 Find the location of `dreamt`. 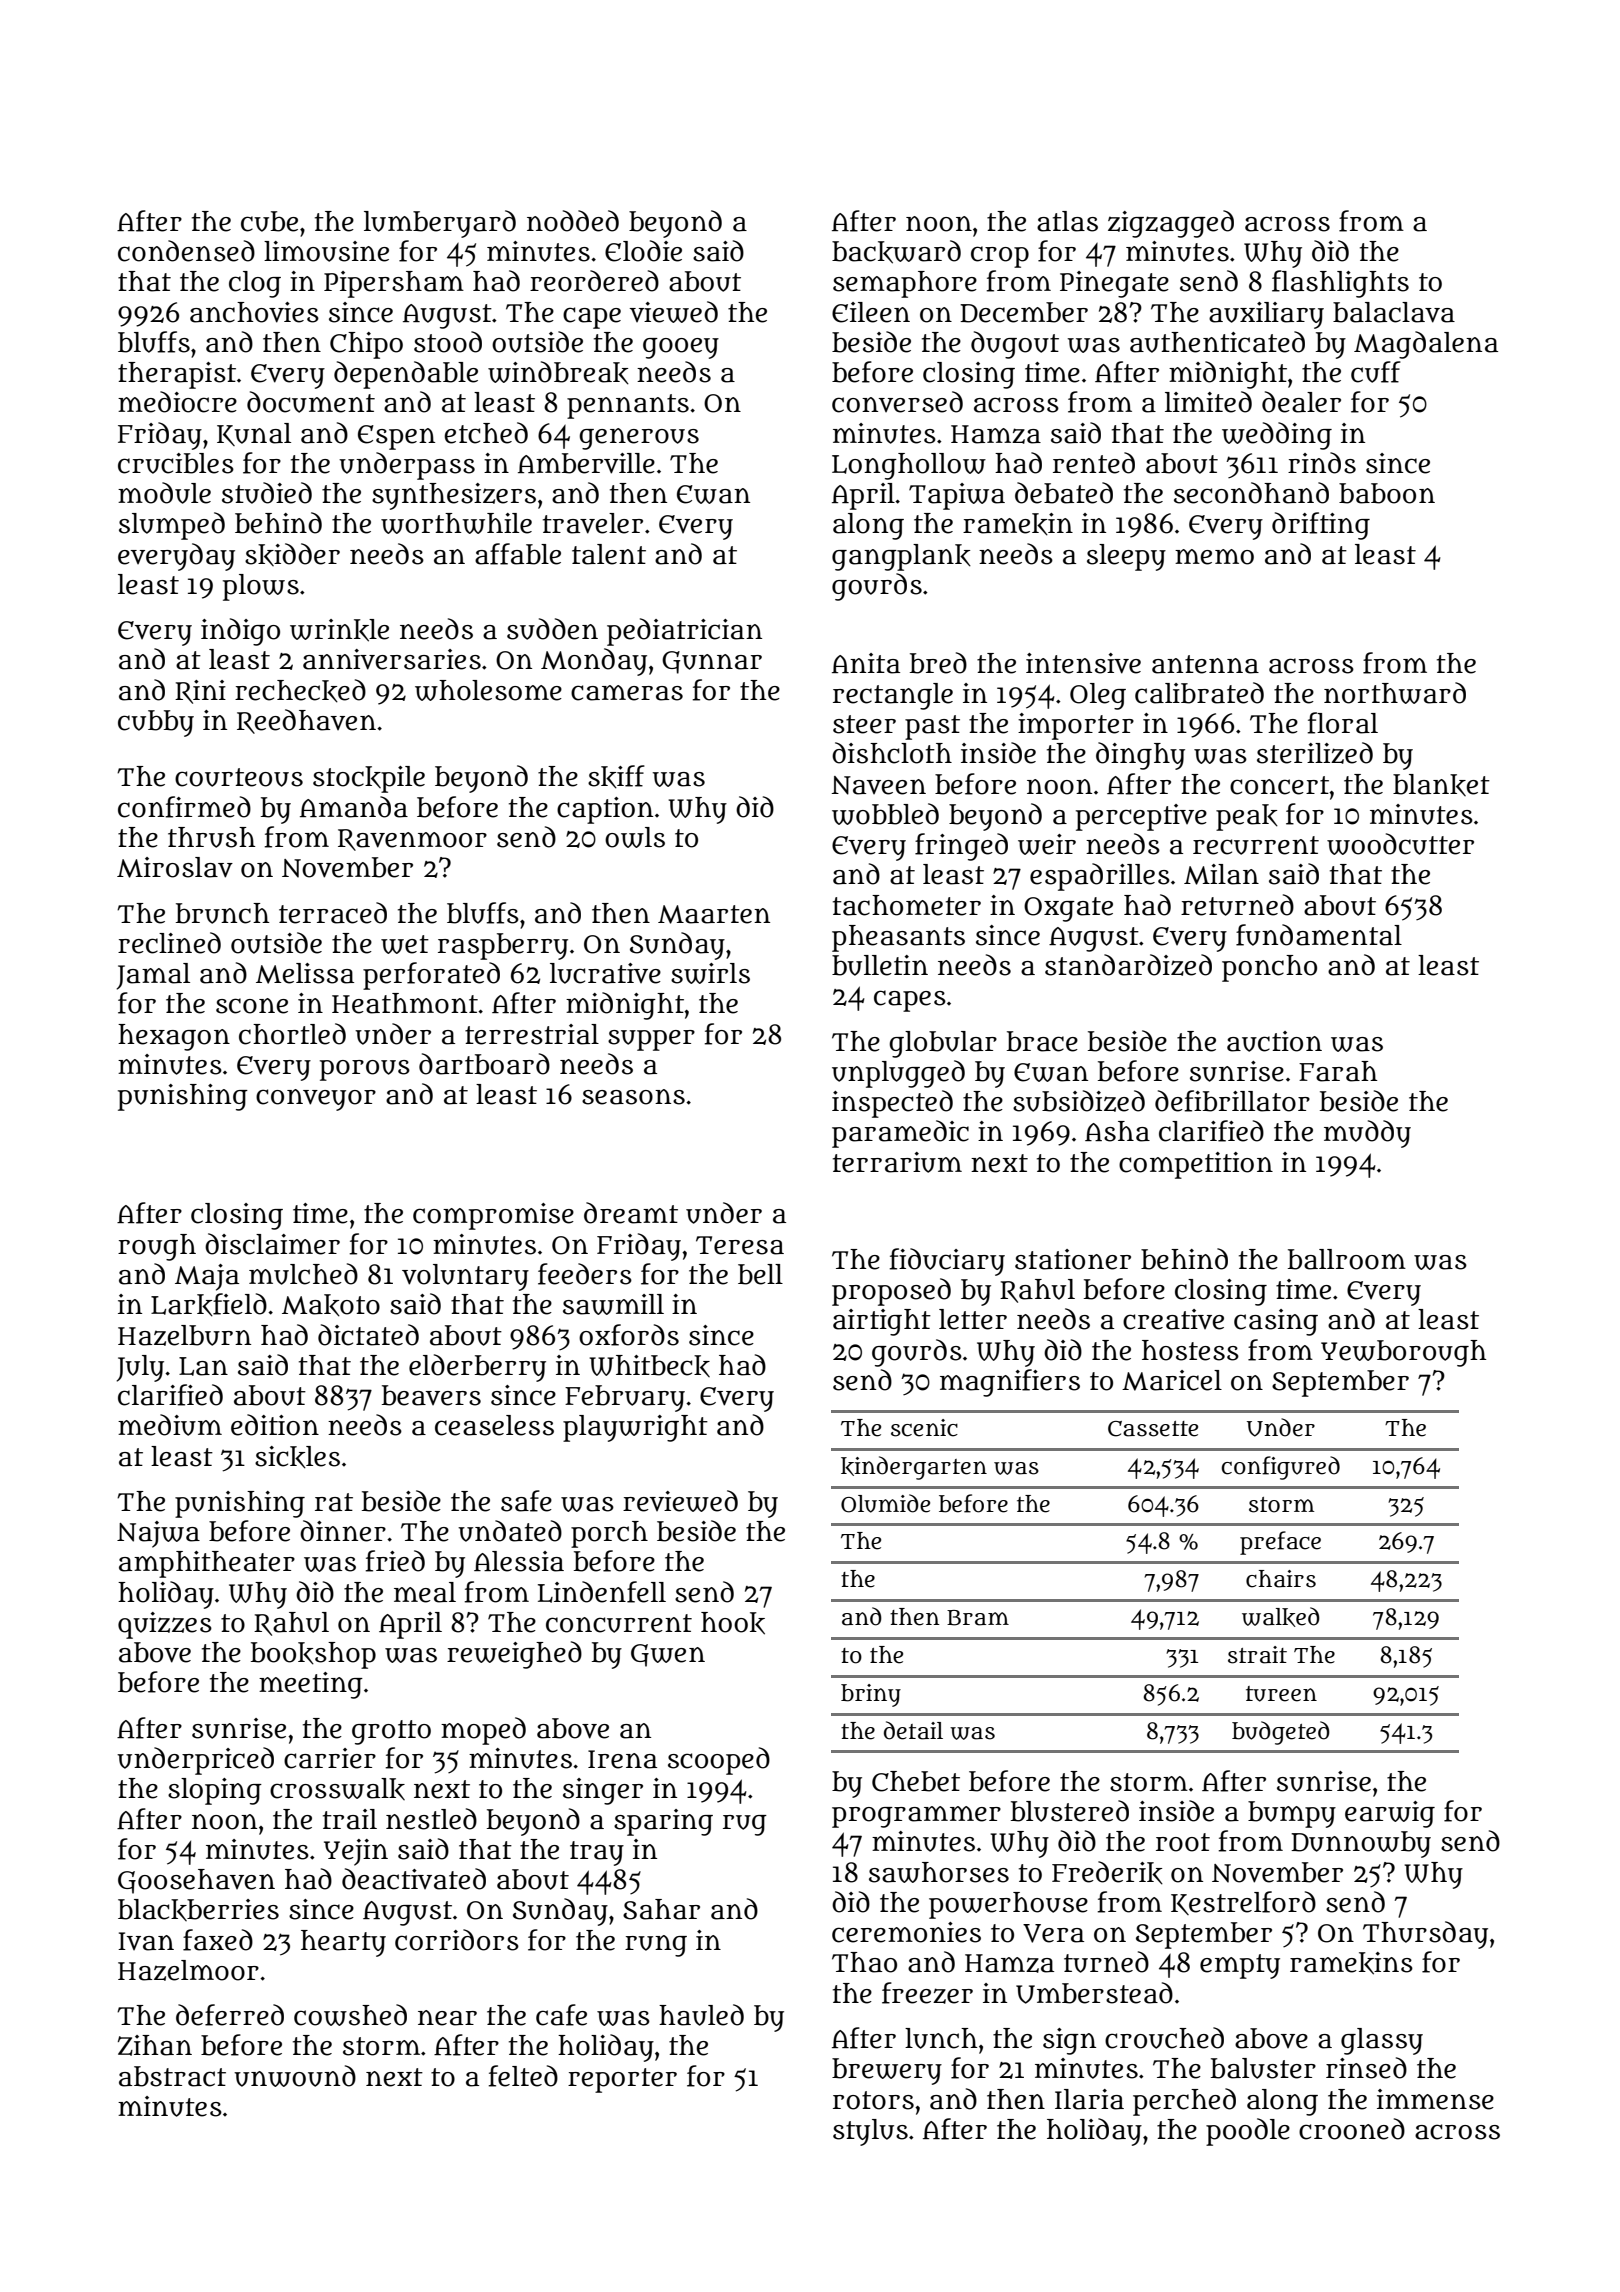

dreamt is located at coordinates (631, 1213).
